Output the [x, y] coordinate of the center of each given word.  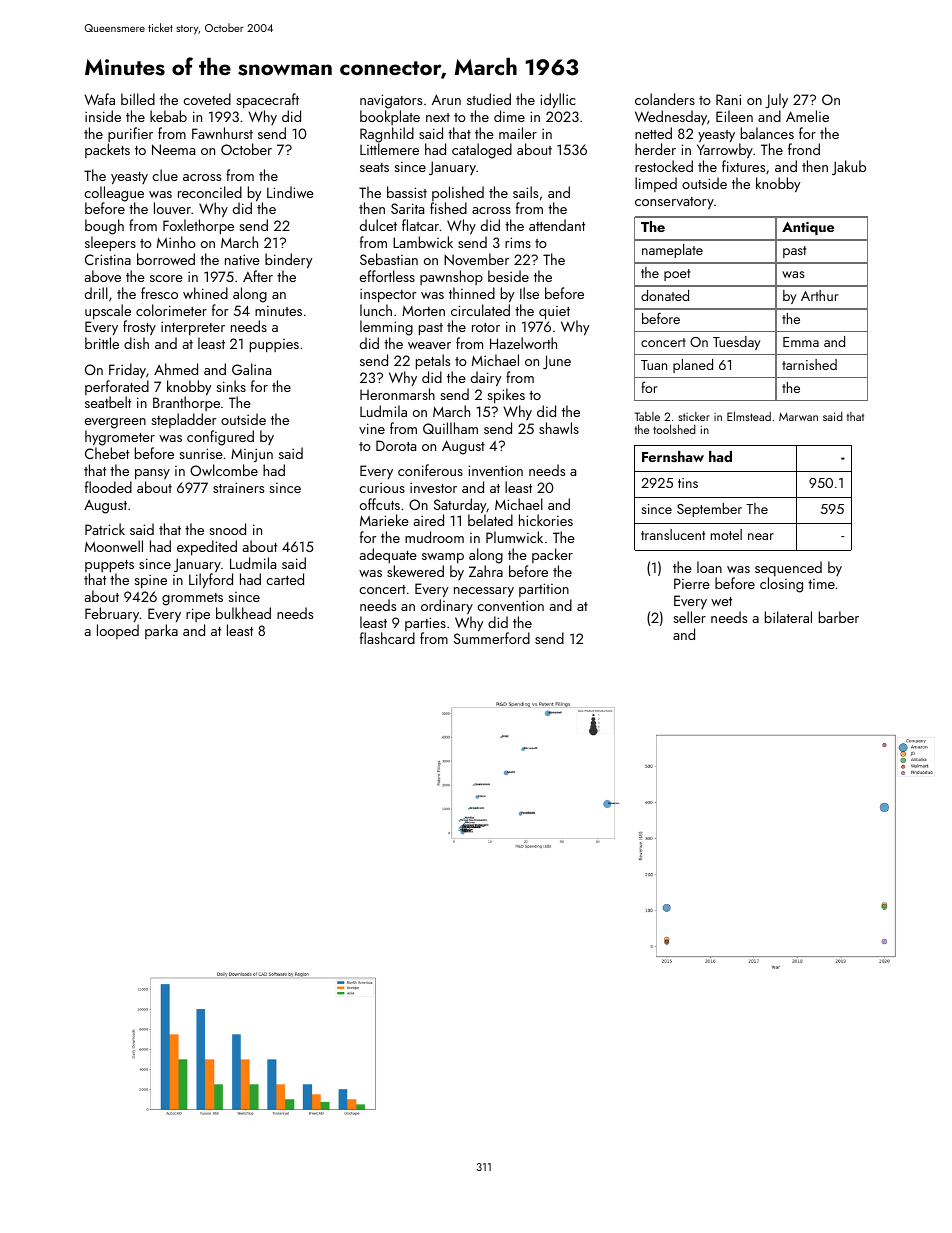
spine [150, 581]
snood [227, 529]
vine [372, 428]
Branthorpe [186, 403]
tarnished [809, 364]
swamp [443, 558]
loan [709, 567]
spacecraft [267, 100]
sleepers [110, 243]
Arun [446, 99]
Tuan [654, 365]
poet [677, 275]
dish [136, 343]
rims [518, 242]
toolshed [674, 429]
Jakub [849, 167]
